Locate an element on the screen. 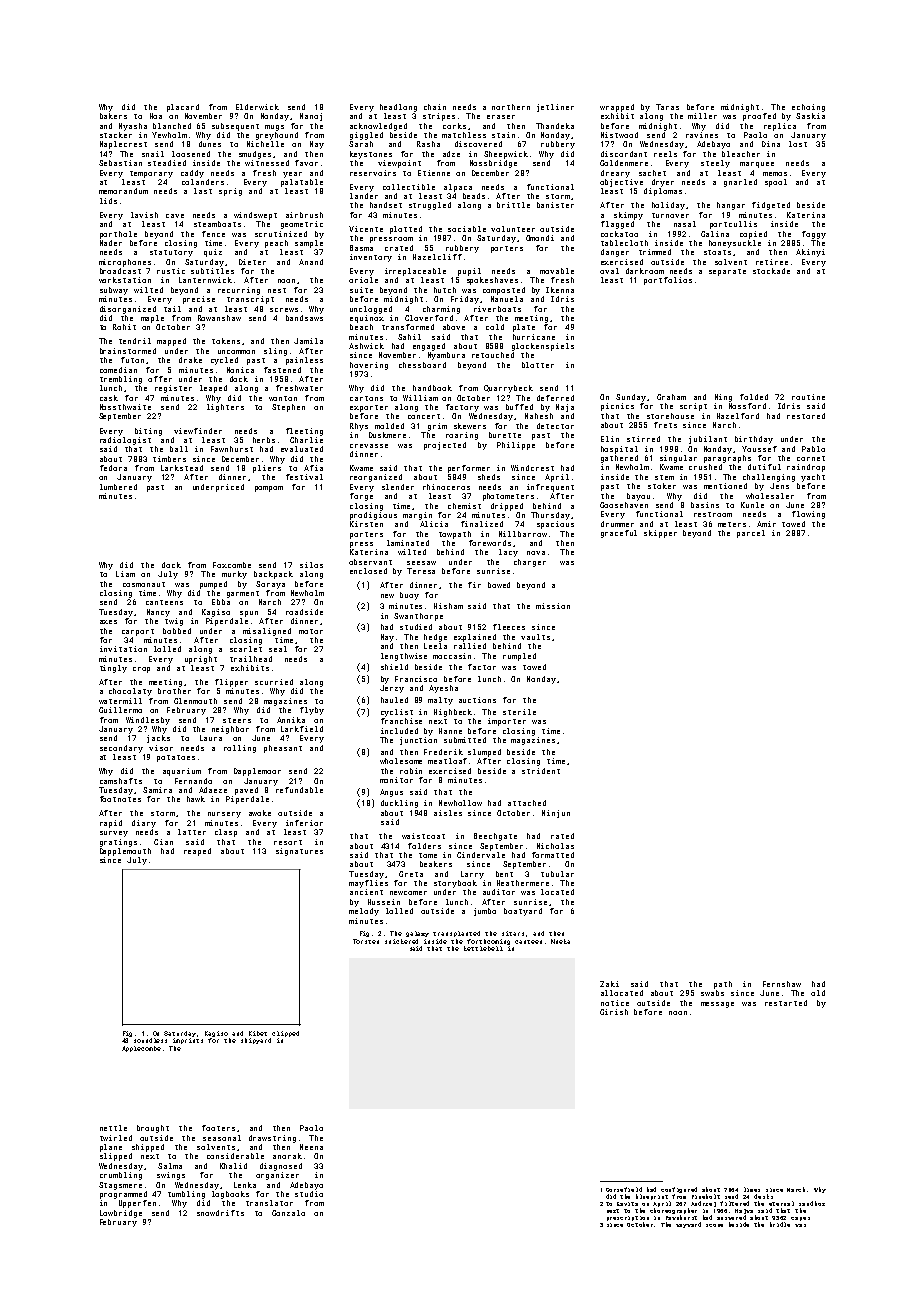  Francisco is located at coordinates (416, 679).
